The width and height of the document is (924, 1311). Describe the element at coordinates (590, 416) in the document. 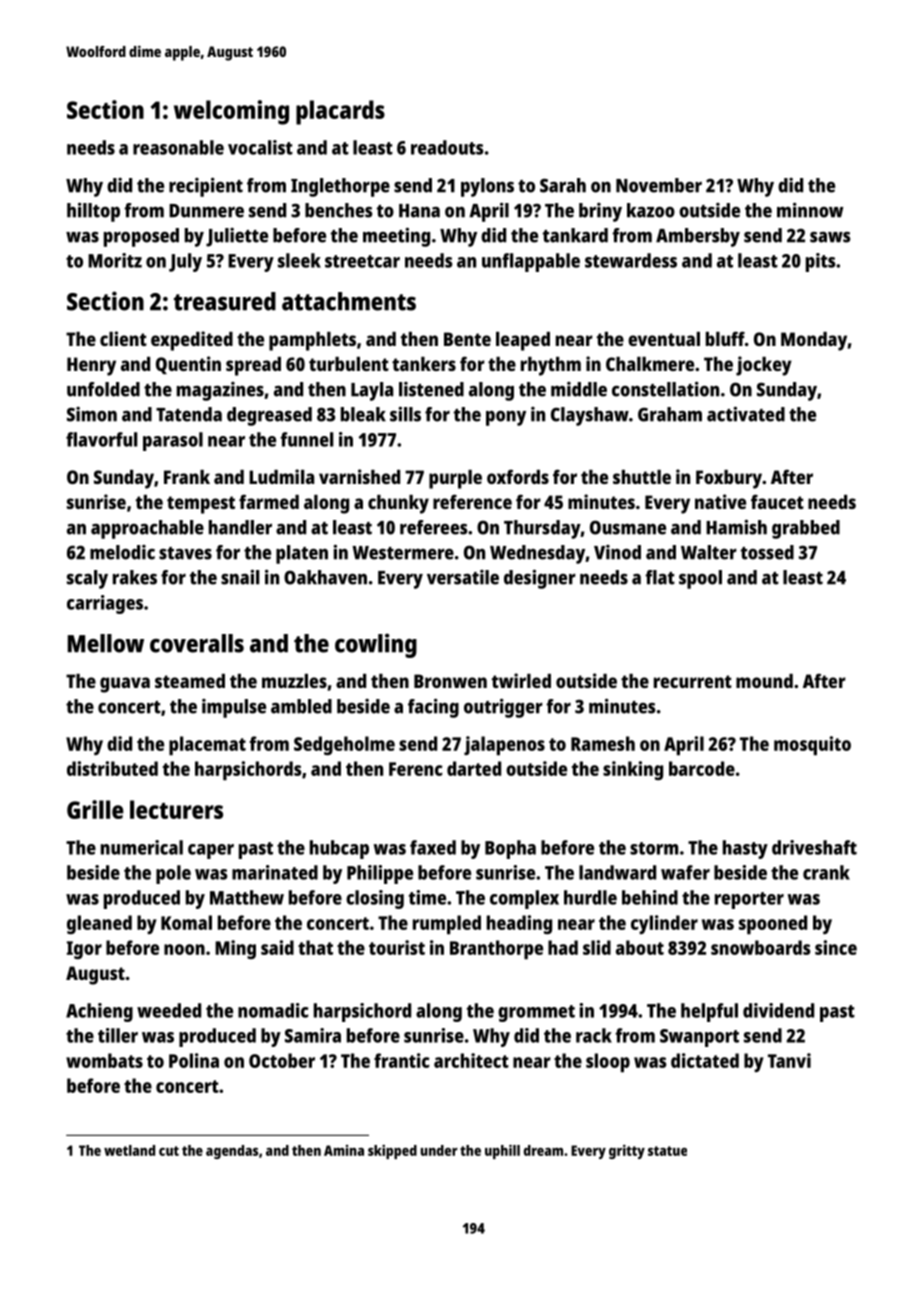

I see `Clayshaw` at that location.
